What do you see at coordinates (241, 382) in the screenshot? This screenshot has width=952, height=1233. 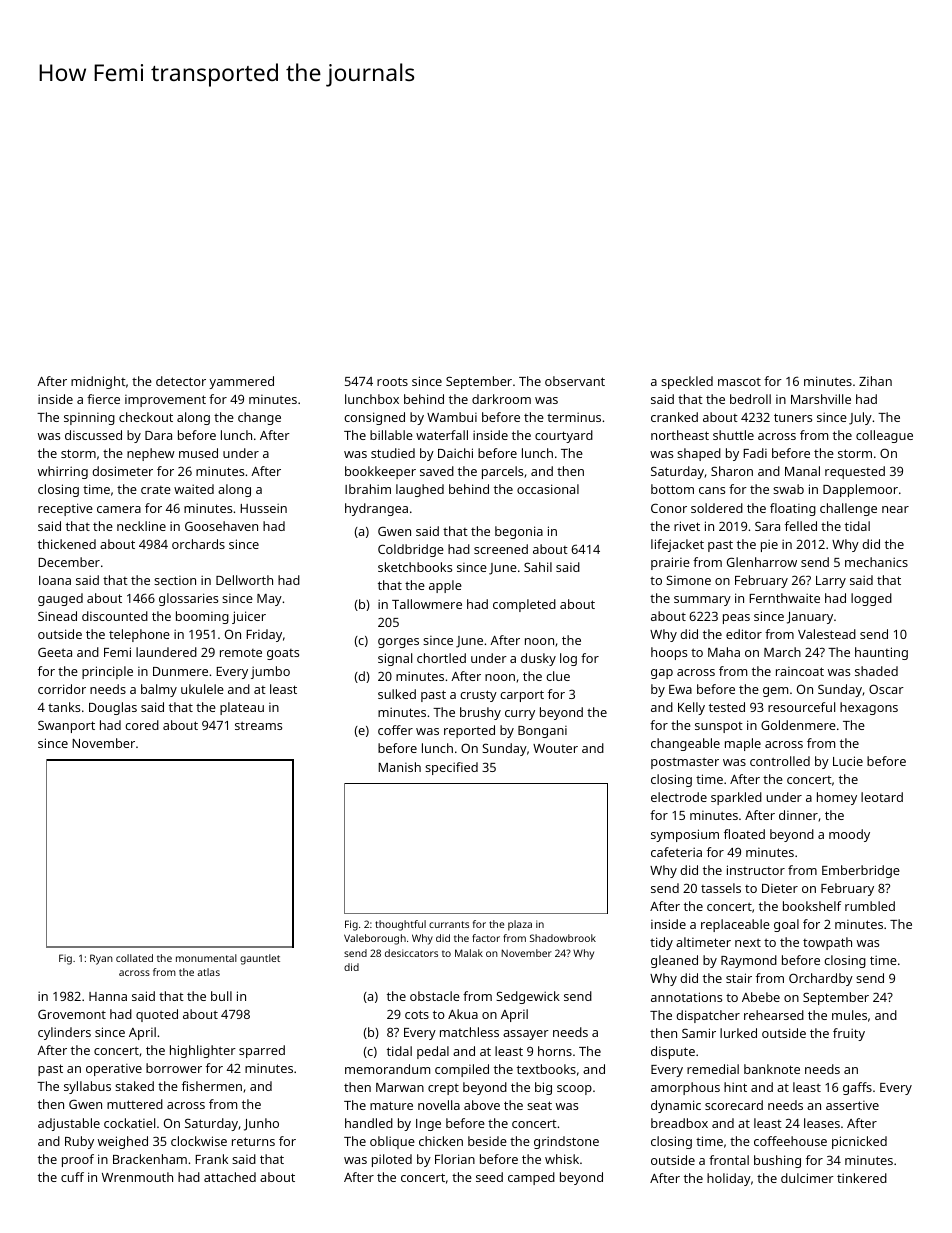 I see `yammered` at bounding box center [241, 382].
